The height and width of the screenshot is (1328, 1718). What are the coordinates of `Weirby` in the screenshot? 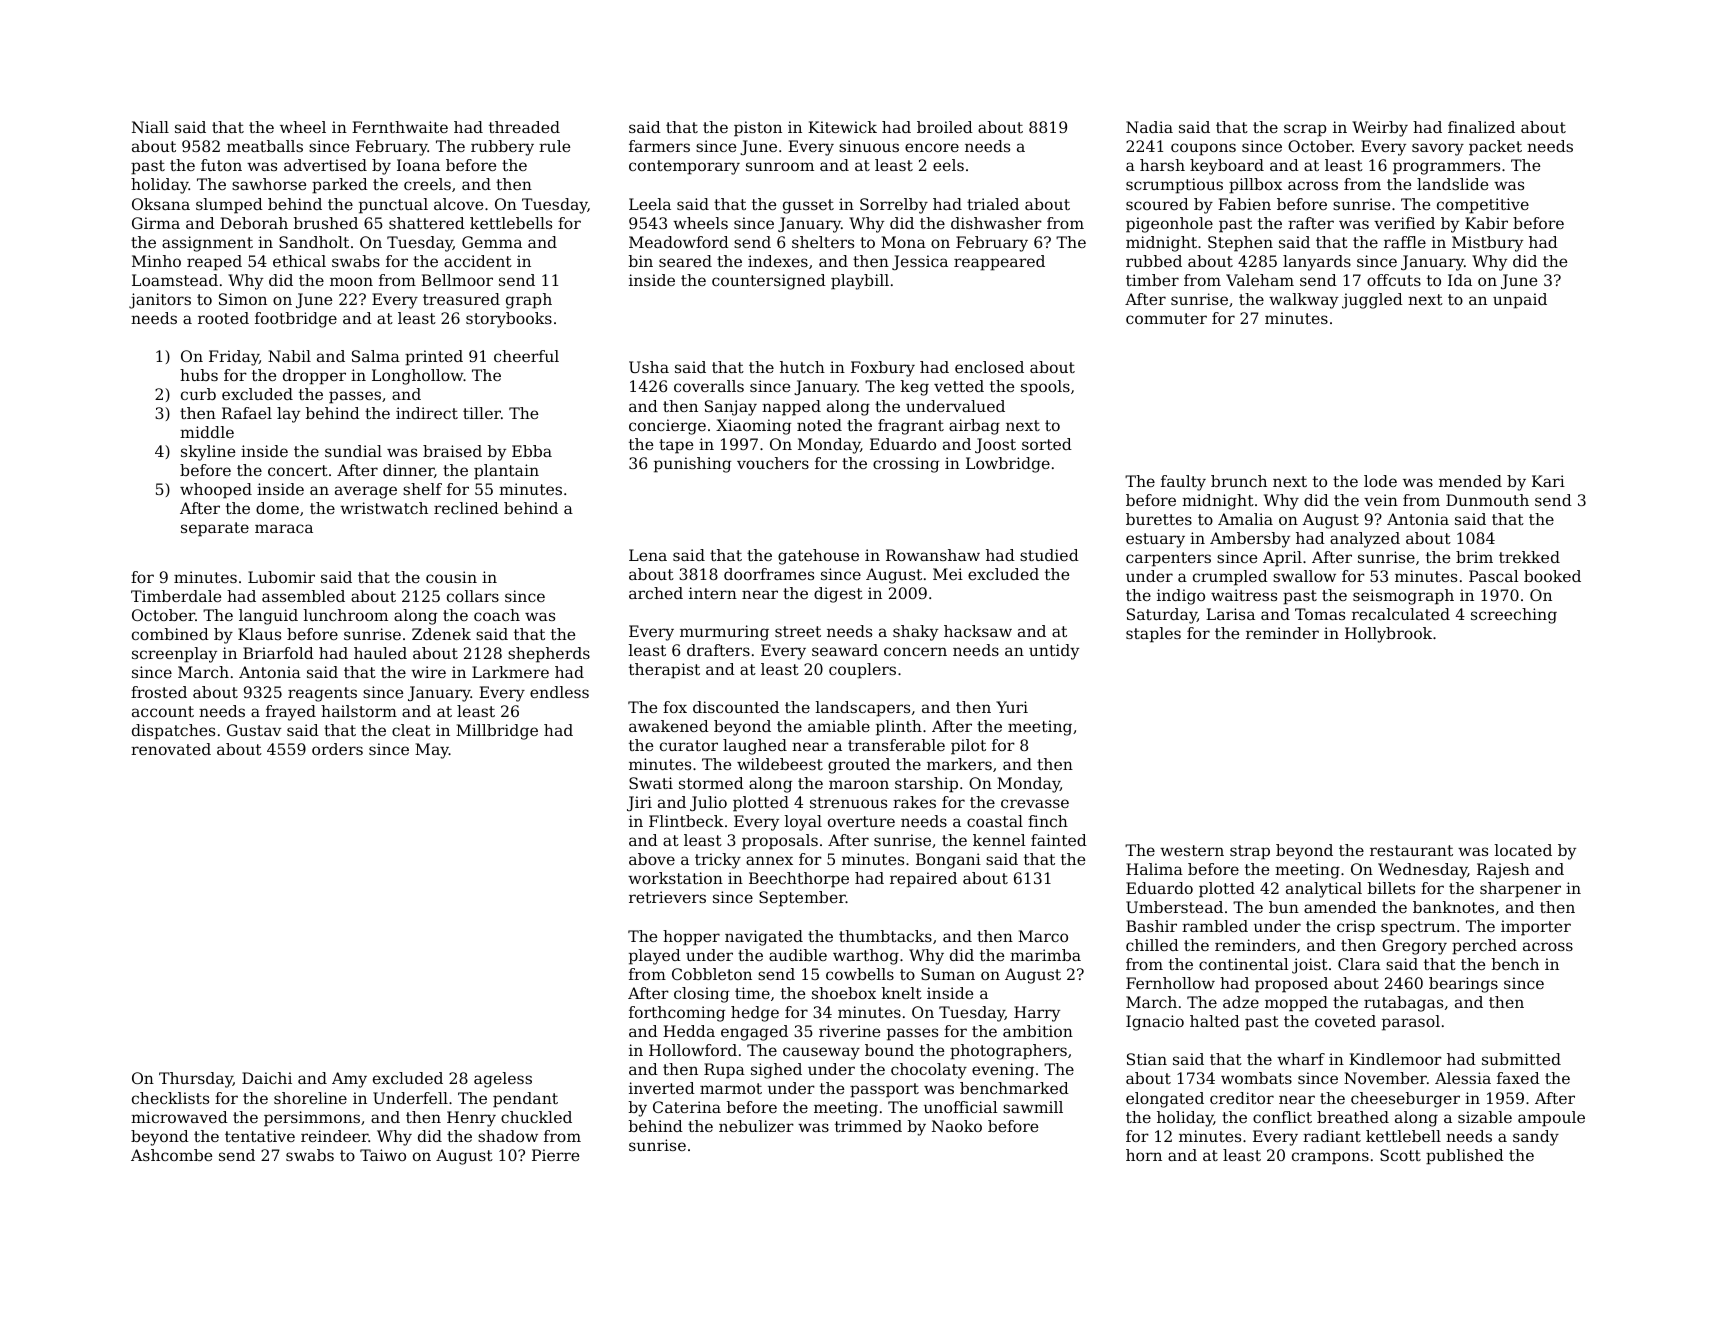 It's located at (1380, 129).
